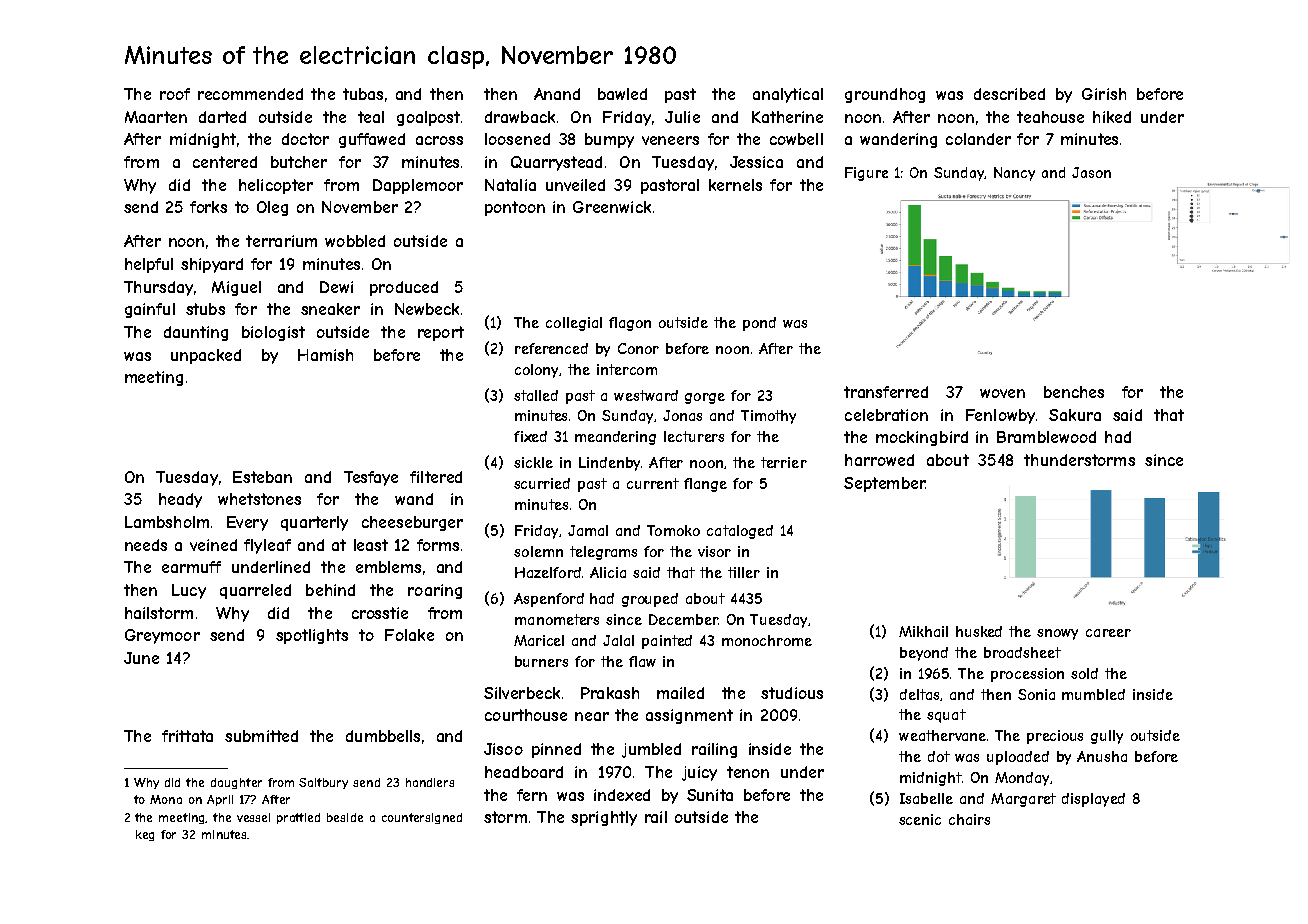  I want to click on displayed, so click(1093, 800).
